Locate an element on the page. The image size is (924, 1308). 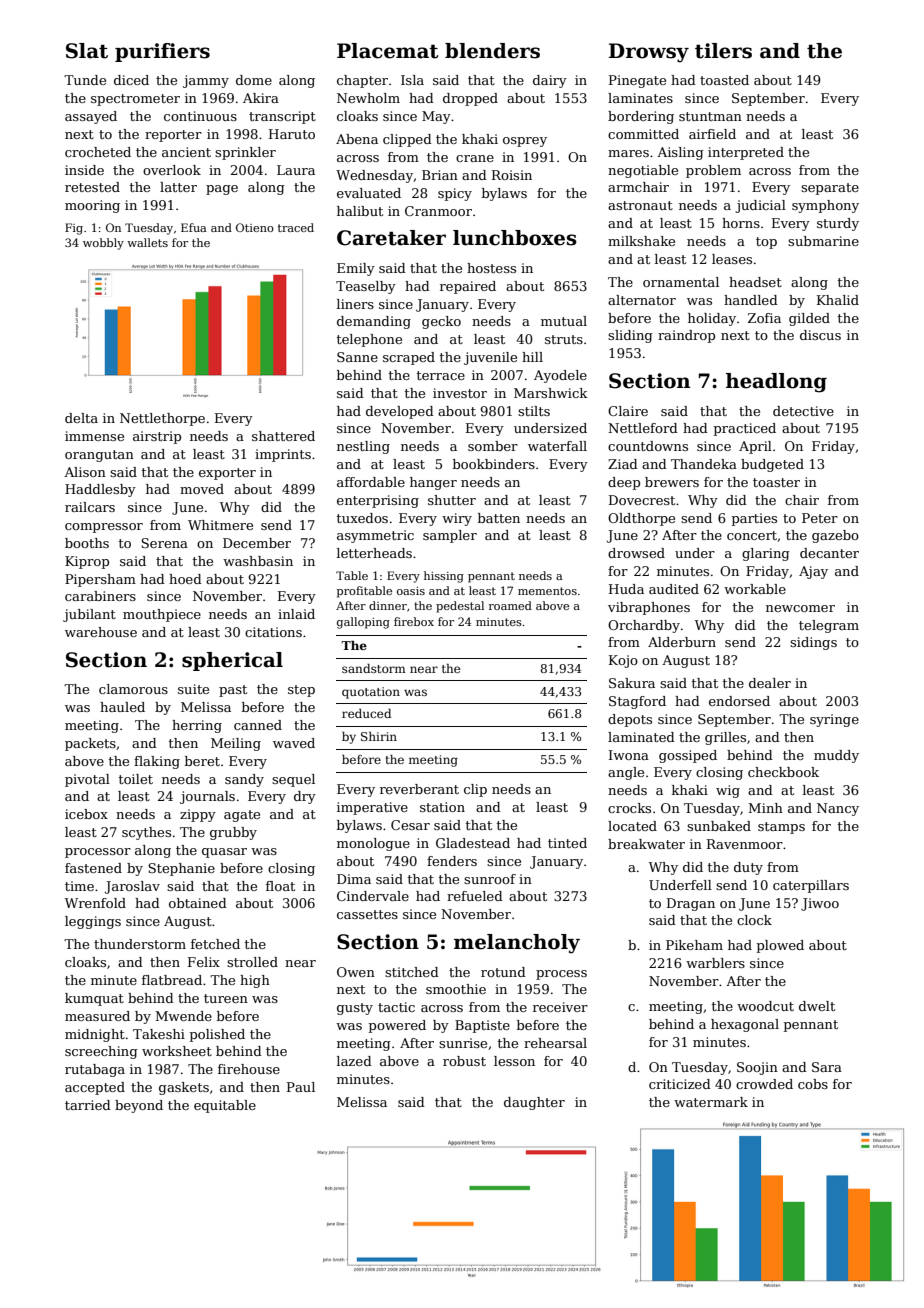
problem is located at coordinates (713, 171).
